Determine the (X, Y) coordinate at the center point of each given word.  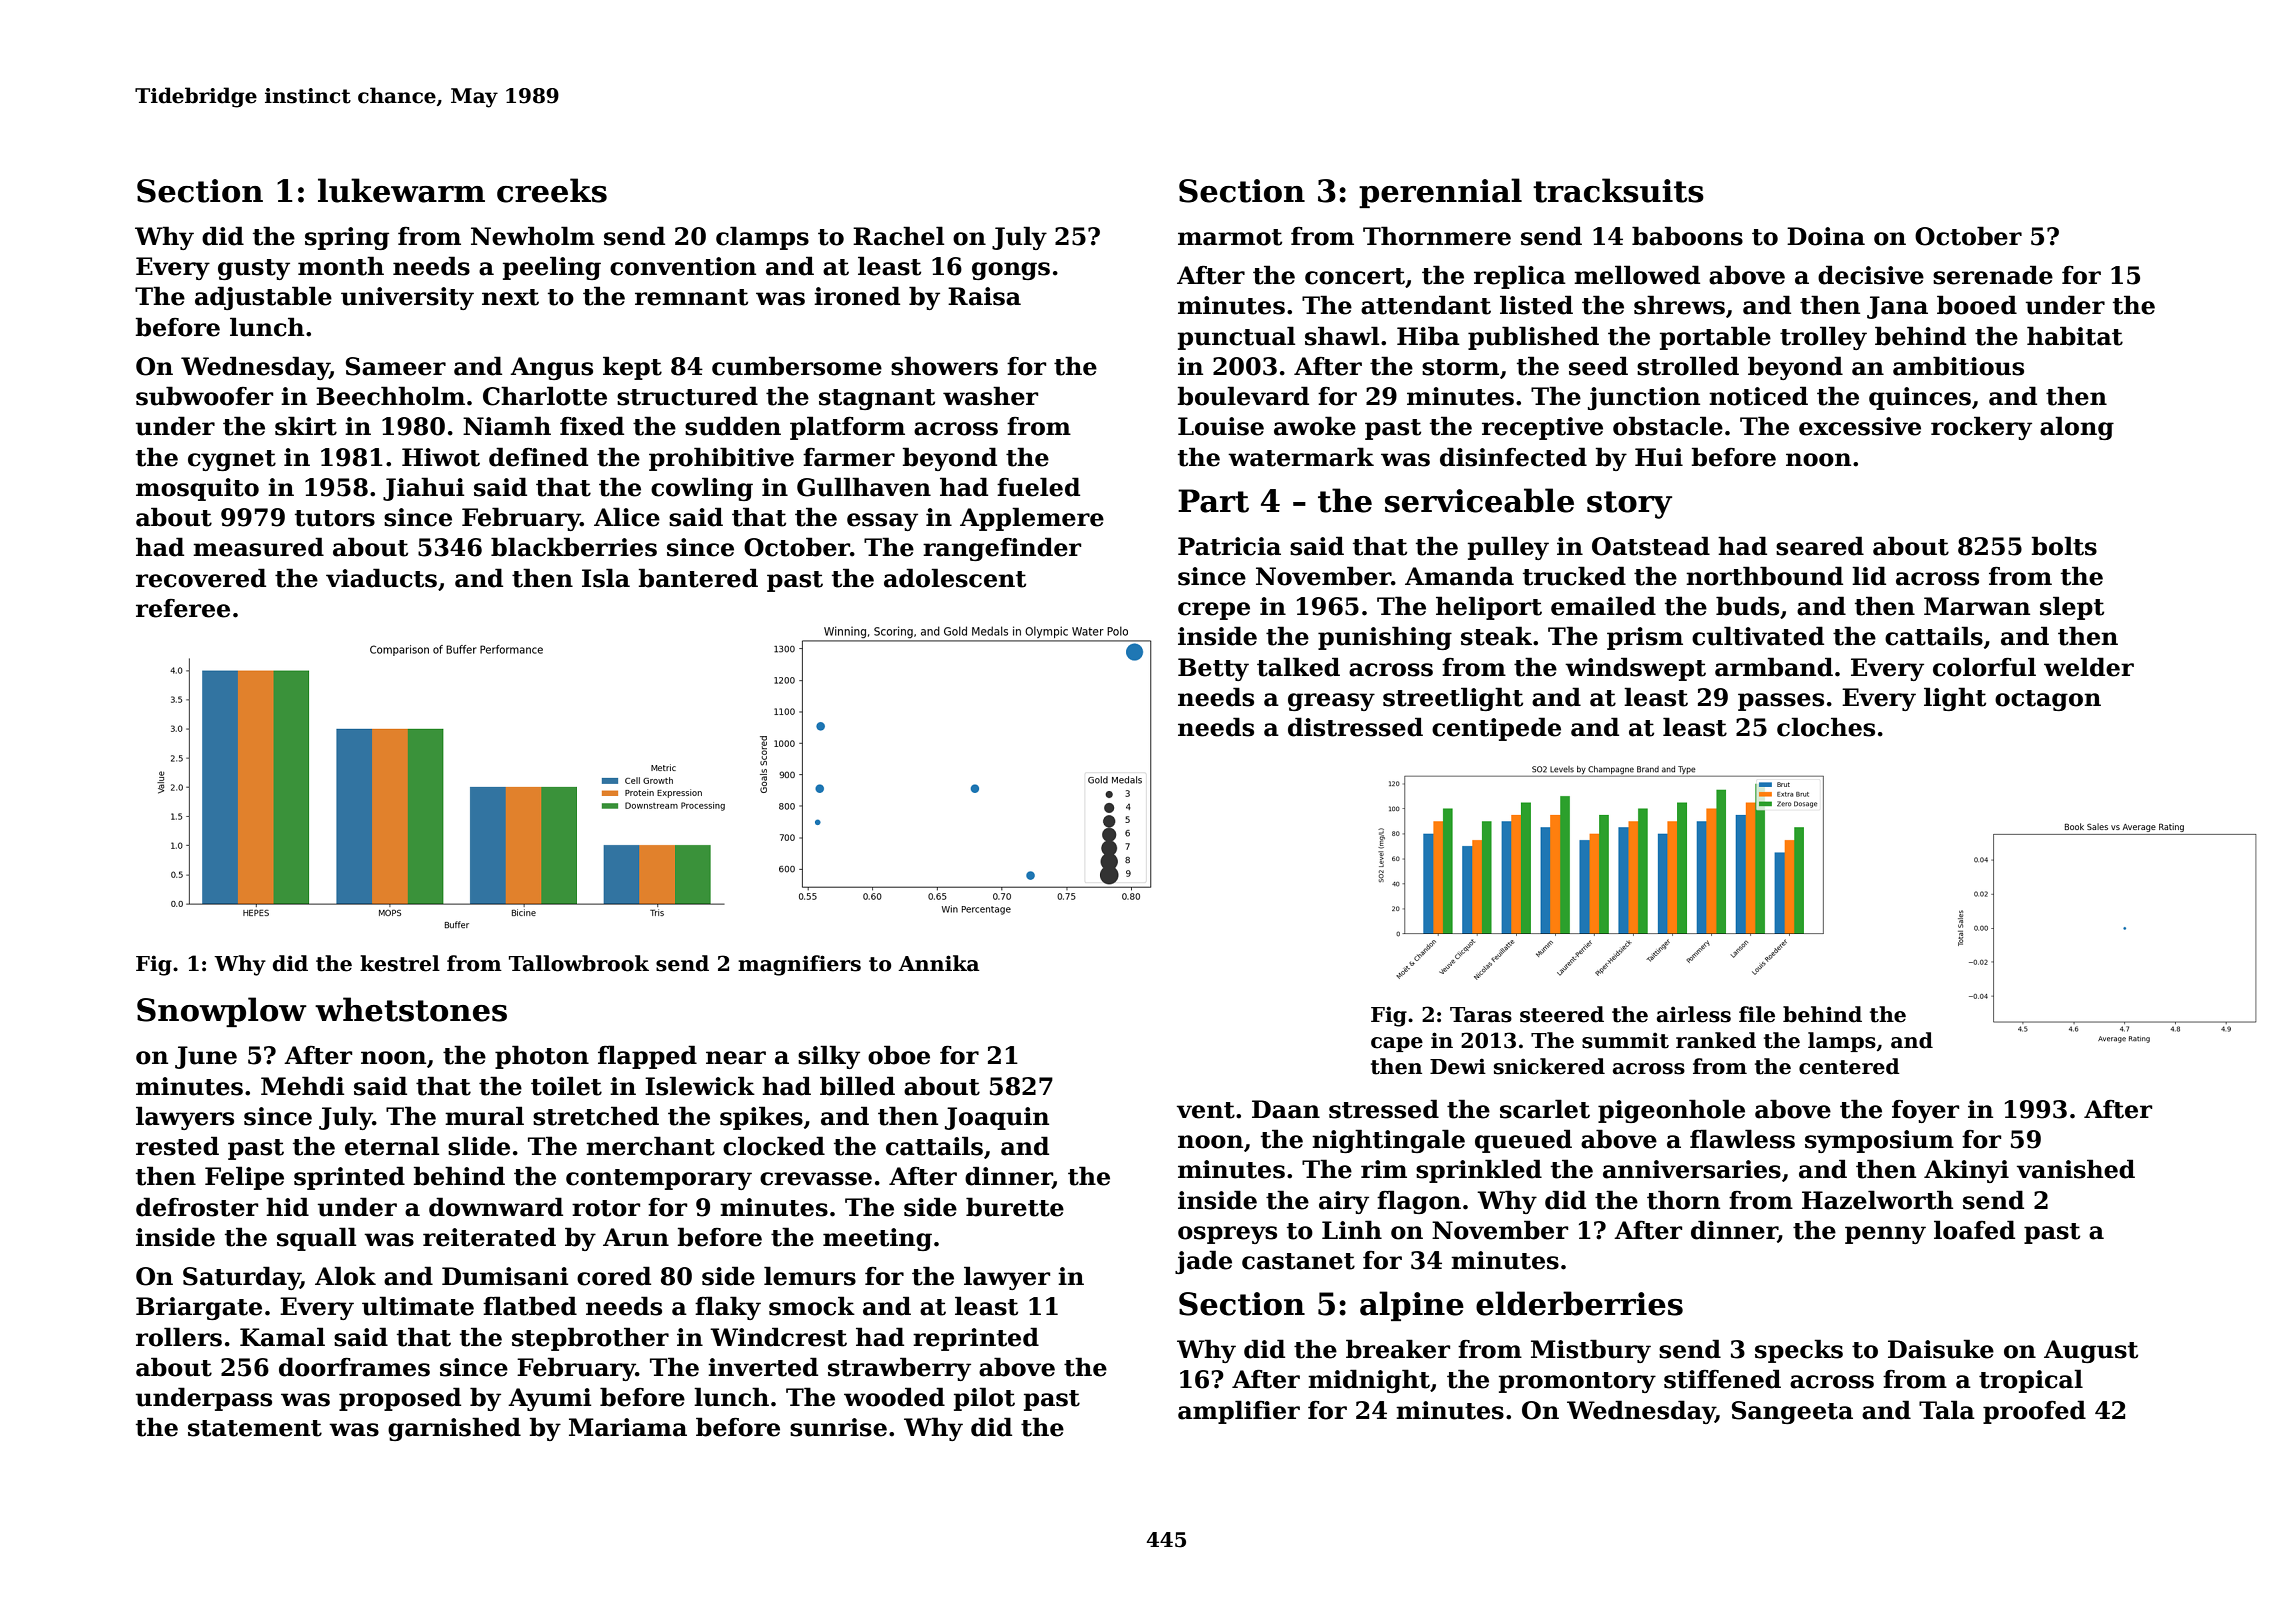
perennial (1440, 193)
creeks (552, 190)
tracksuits (1618, 190)
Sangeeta (1792, 1412)
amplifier (1239, 1412)
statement (255, 1428)
